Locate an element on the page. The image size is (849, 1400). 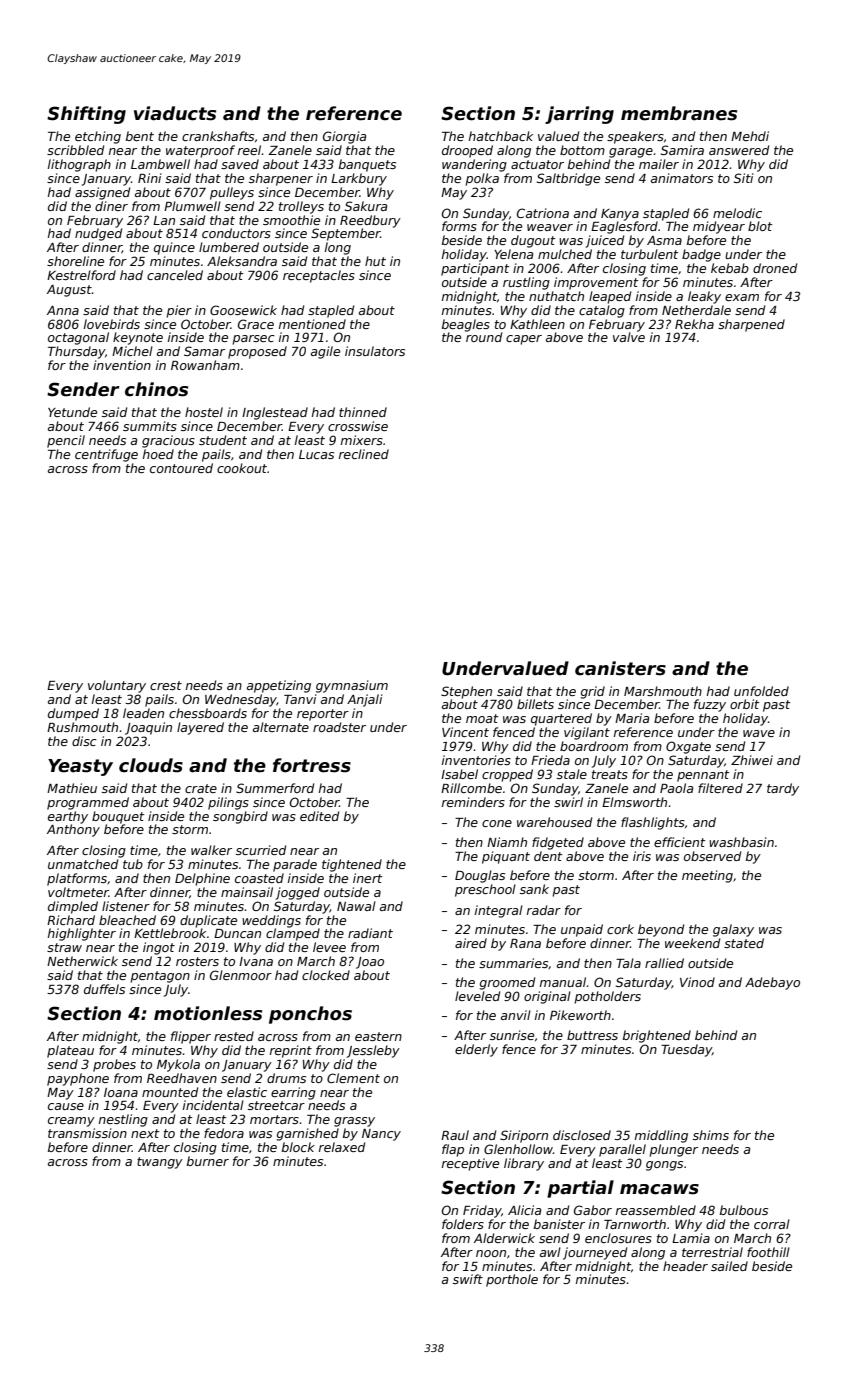
jarring is located at coordinates (579, 115).
